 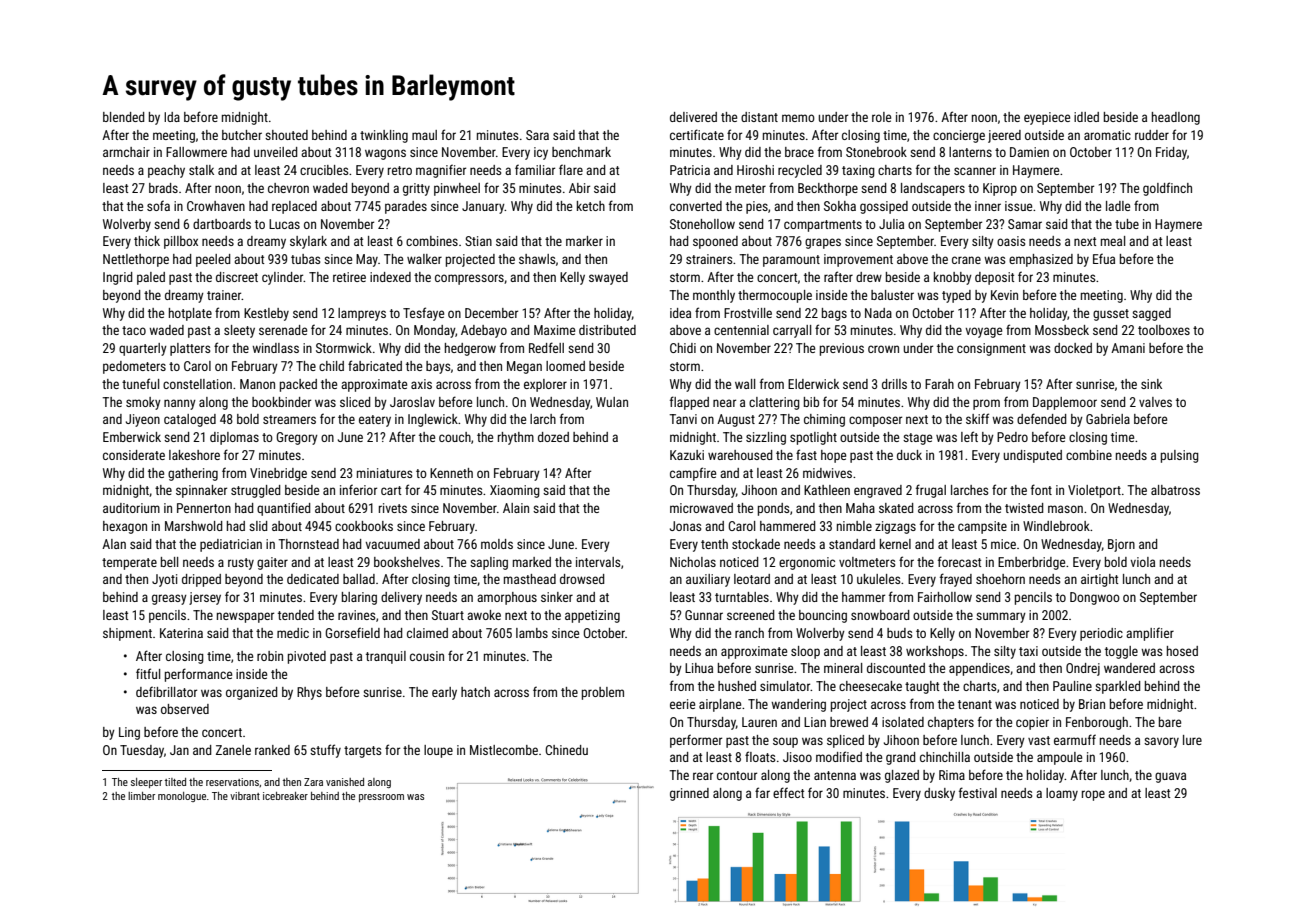 I want to click on ampoule, so click(x=1059, y=758).
